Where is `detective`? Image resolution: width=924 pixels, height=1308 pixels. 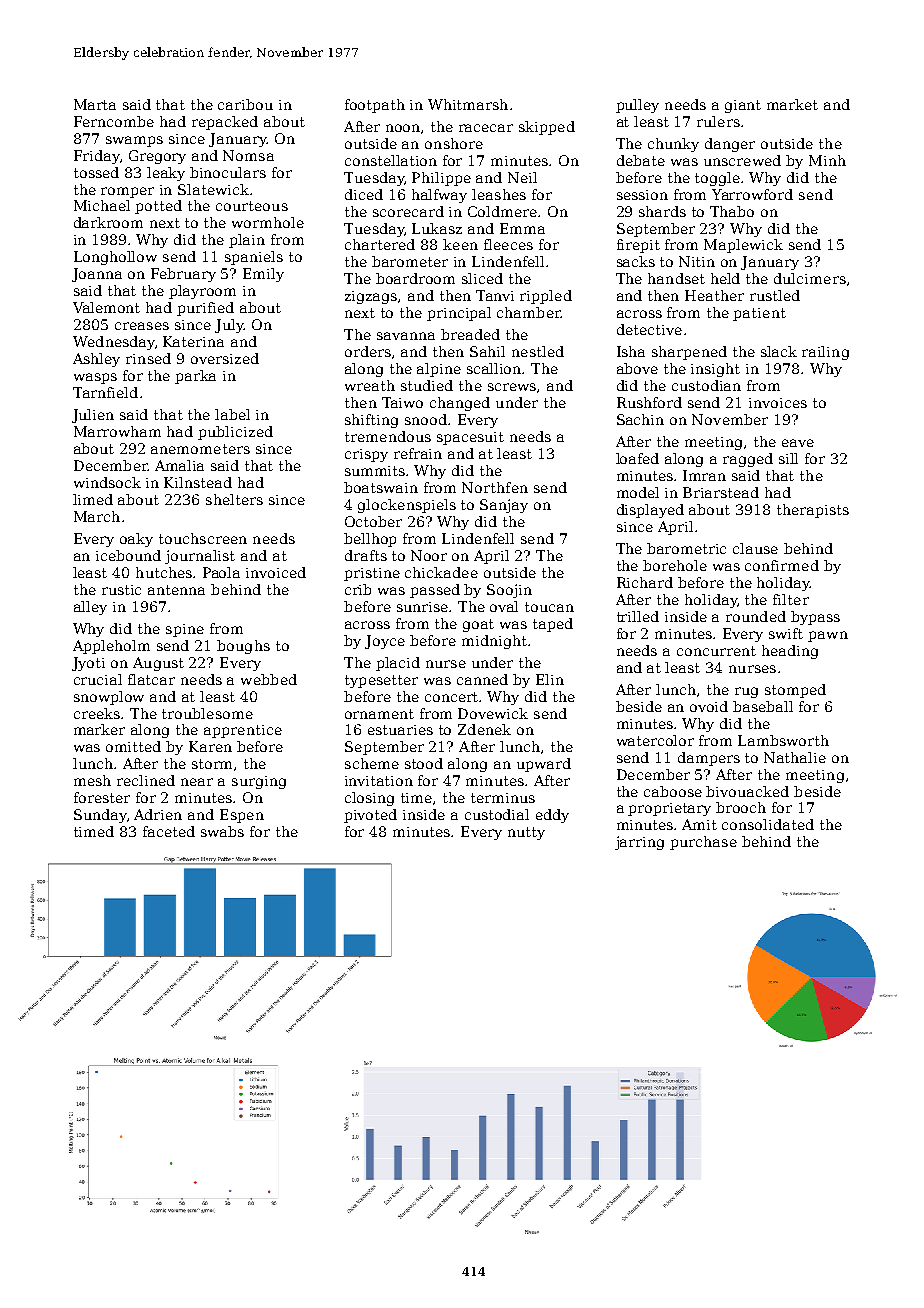 detective is located at coordinates (649, 329).
